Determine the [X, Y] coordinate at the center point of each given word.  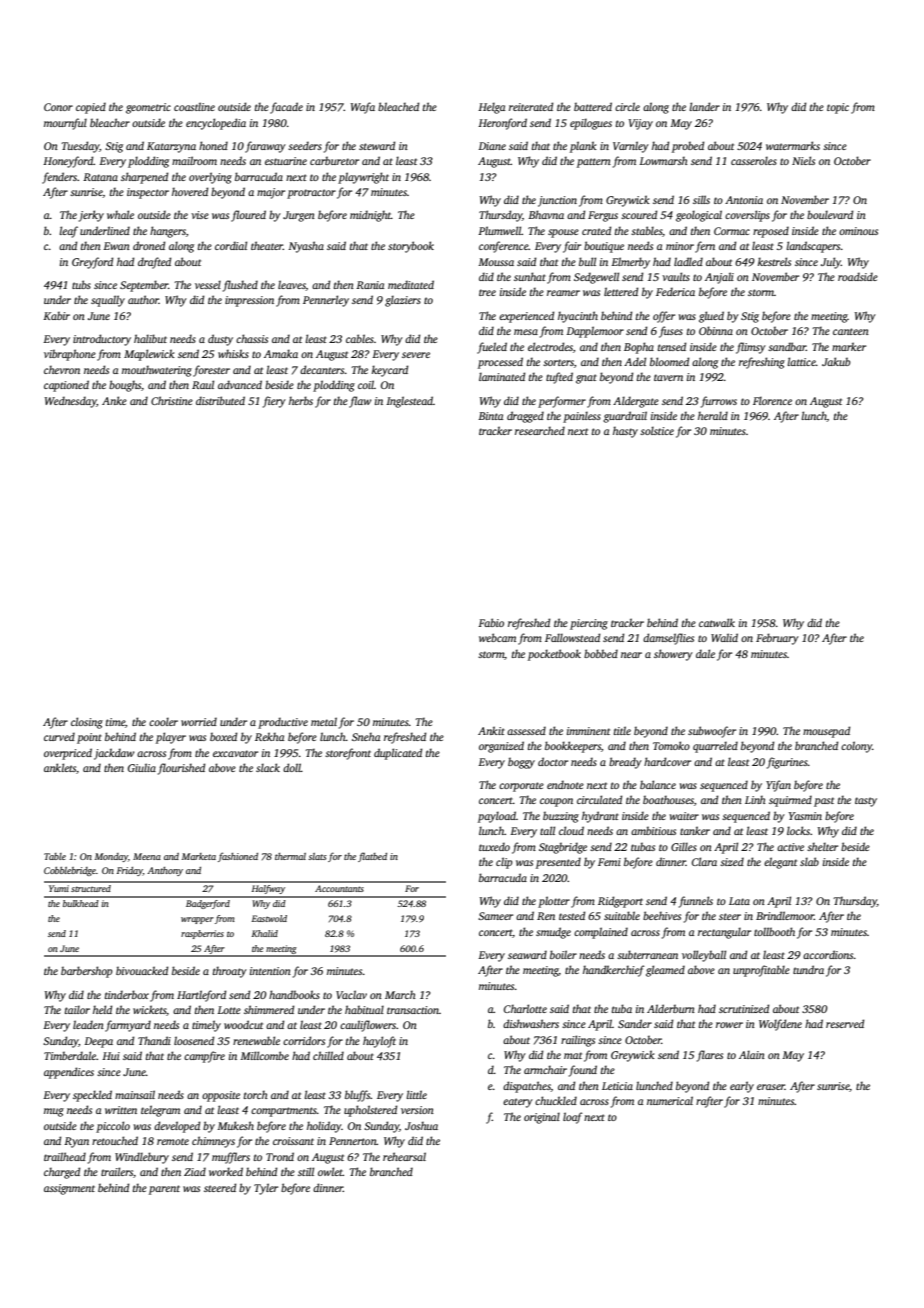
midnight [370, 216]
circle [627, 106]
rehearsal [404, 1156]
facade [286, 108]
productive [283, 723]
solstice [657, 430]
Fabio [491, 622]
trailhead [65, 1156]
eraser [771, 1087]
